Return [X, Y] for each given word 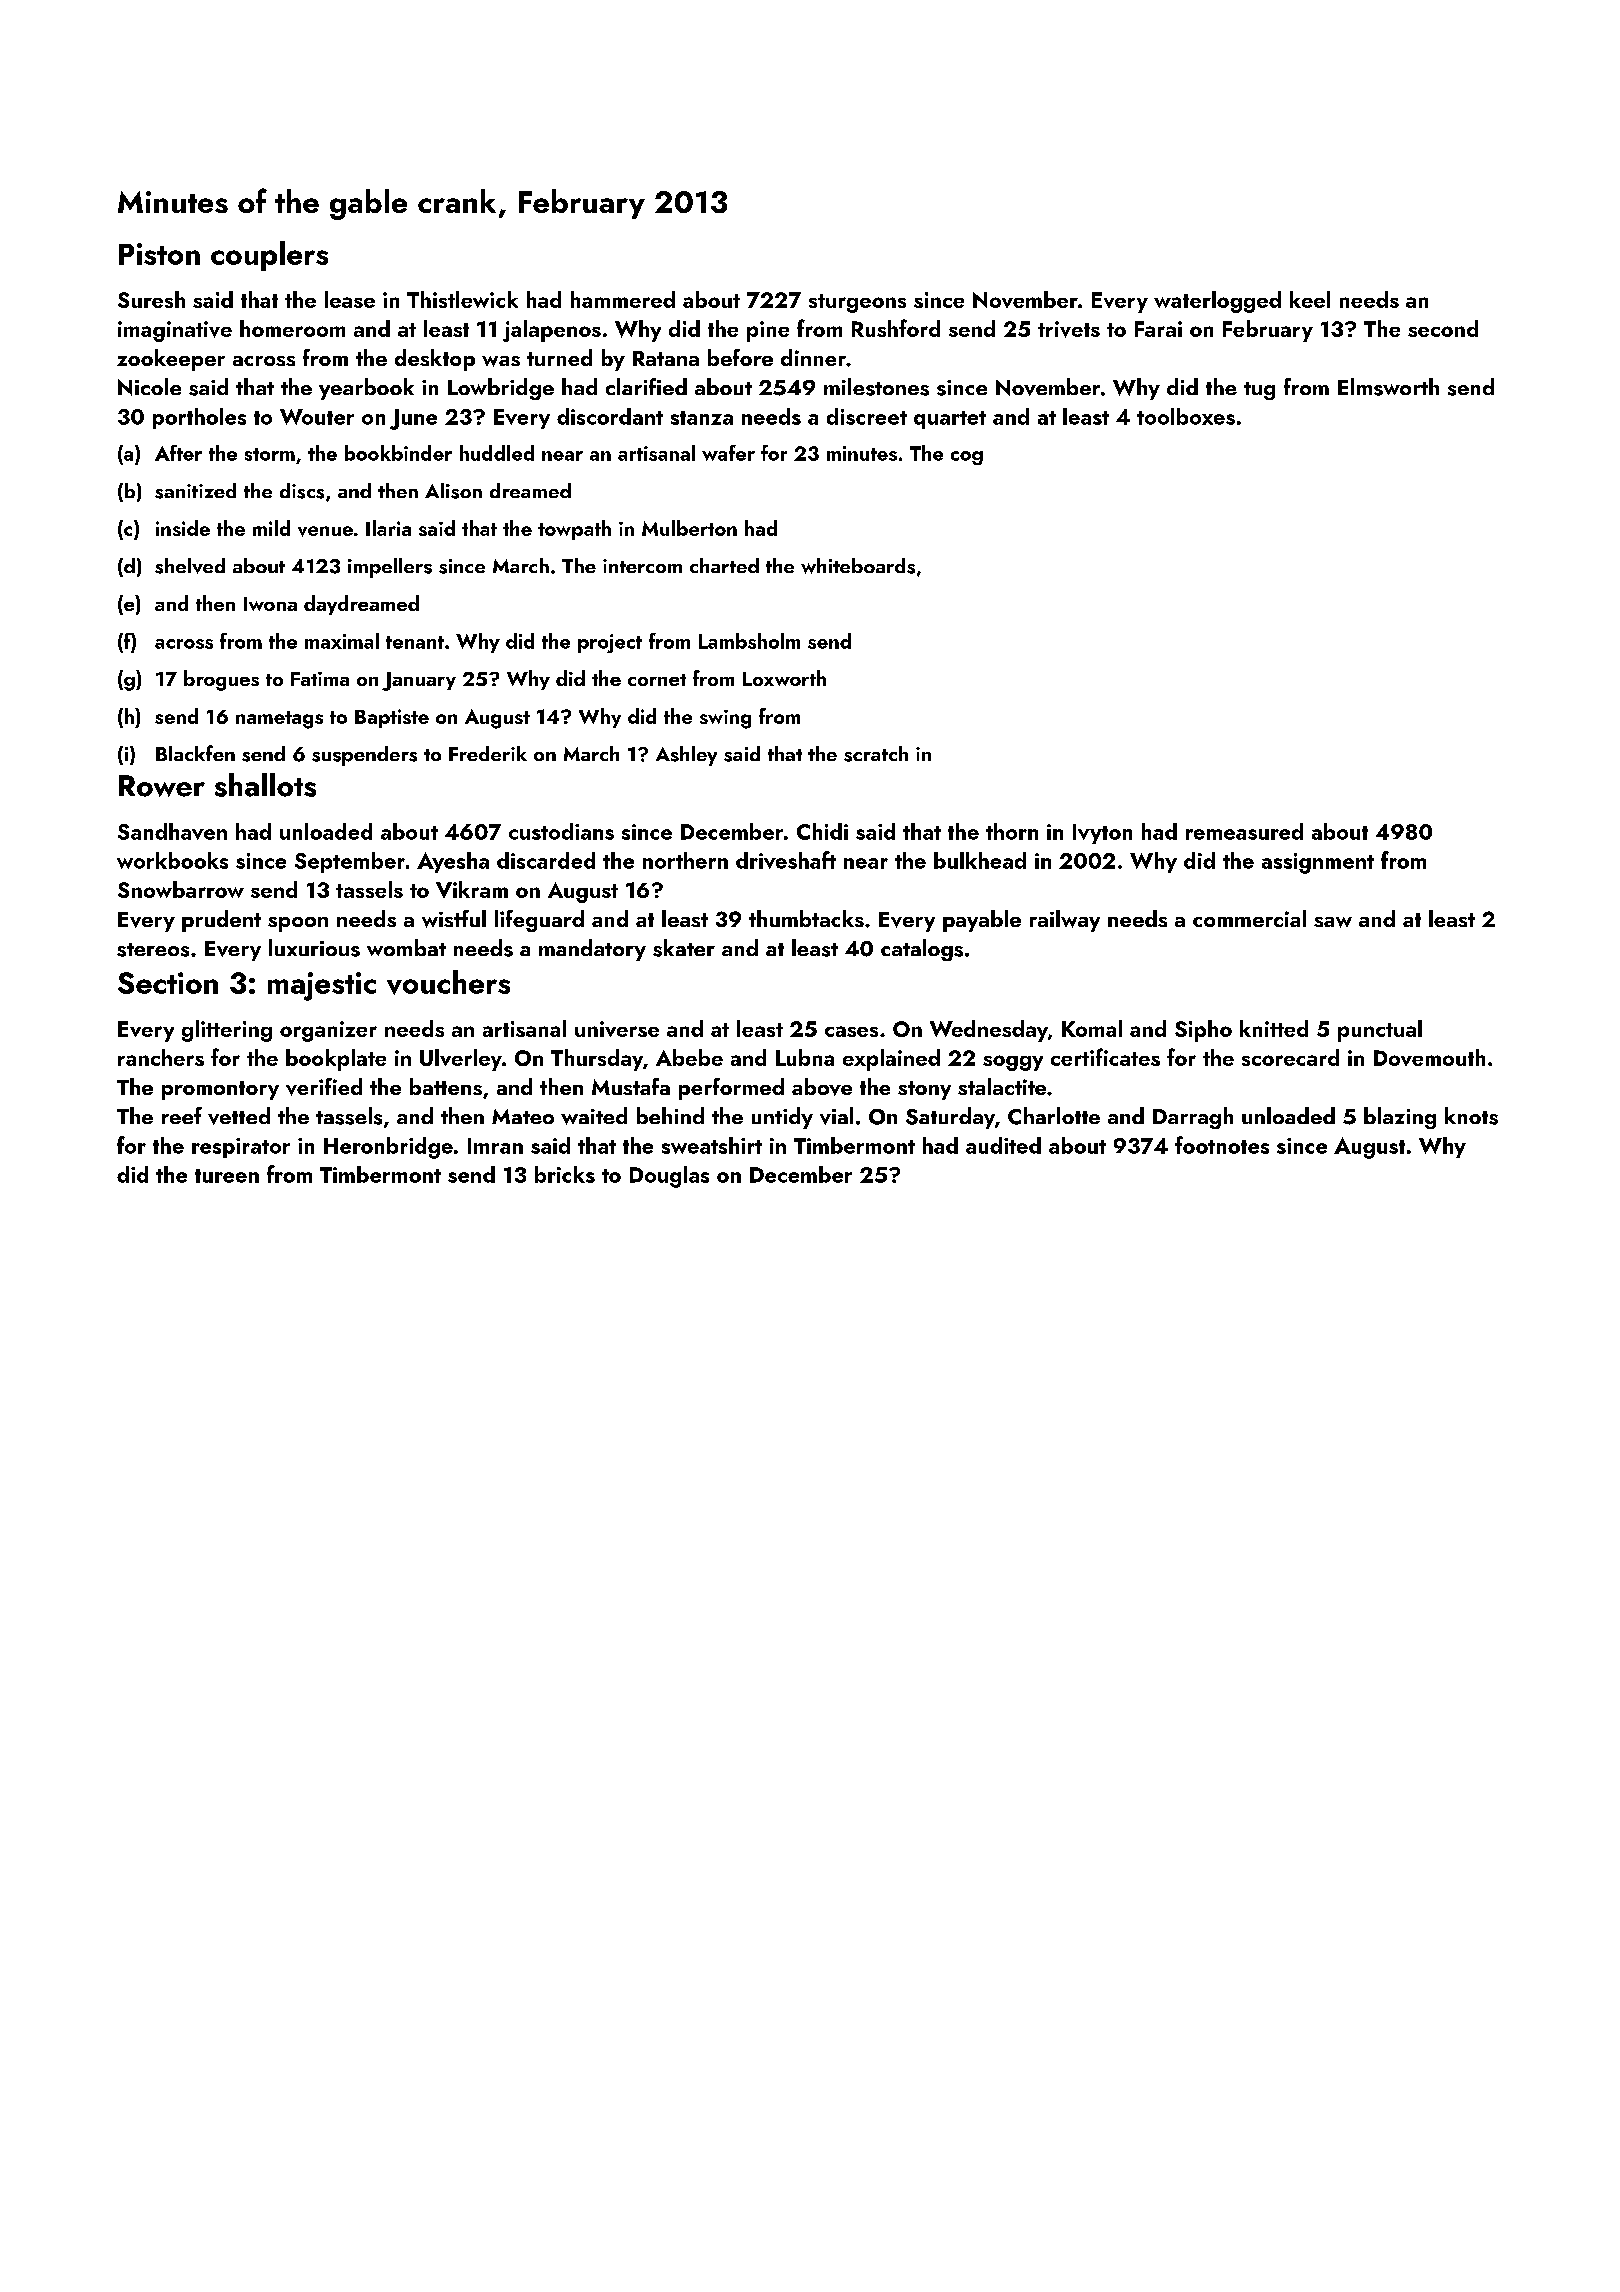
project [610, 643]
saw [1333, 922]
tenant [415, 642]
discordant [610, 416]
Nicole [149, 387]
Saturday [950, 1118]
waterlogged [1217, 302]
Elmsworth [1388, 387]
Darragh [1193, 1118]
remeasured [1244, 831]
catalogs [922, 950]
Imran [495, 1146]
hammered [623, 299]
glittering [227, 1031]
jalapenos [552, 331]
